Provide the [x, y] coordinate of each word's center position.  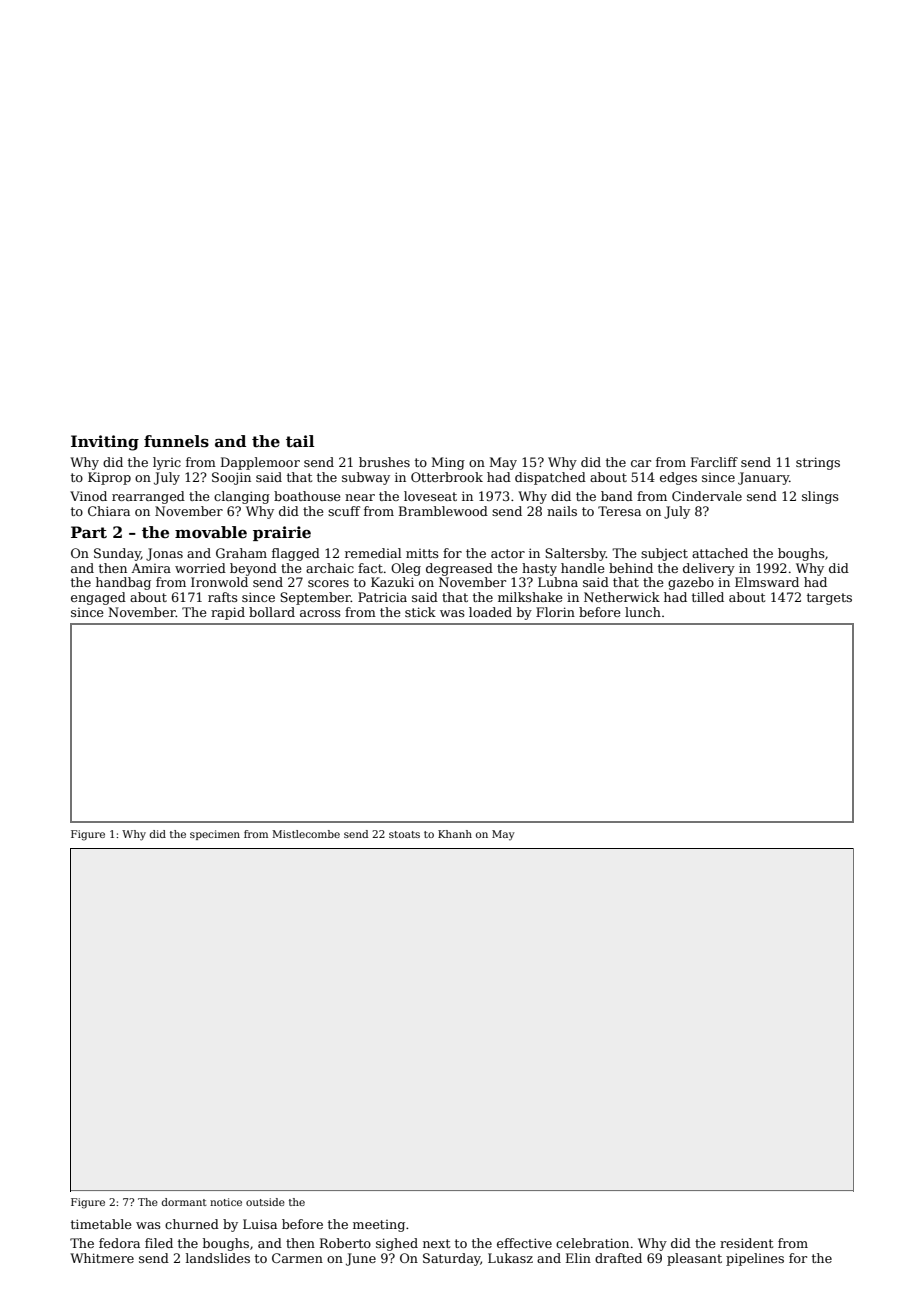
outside [265, 1202]
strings [818, 463]
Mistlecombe [306, 834]
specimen [215, 835]
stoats [404, 834]
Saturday [452, 1259]
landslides [218, 1258]
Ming [448, 463]
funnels [176, 441]
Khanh [455, 834]
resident [746, 1243]
